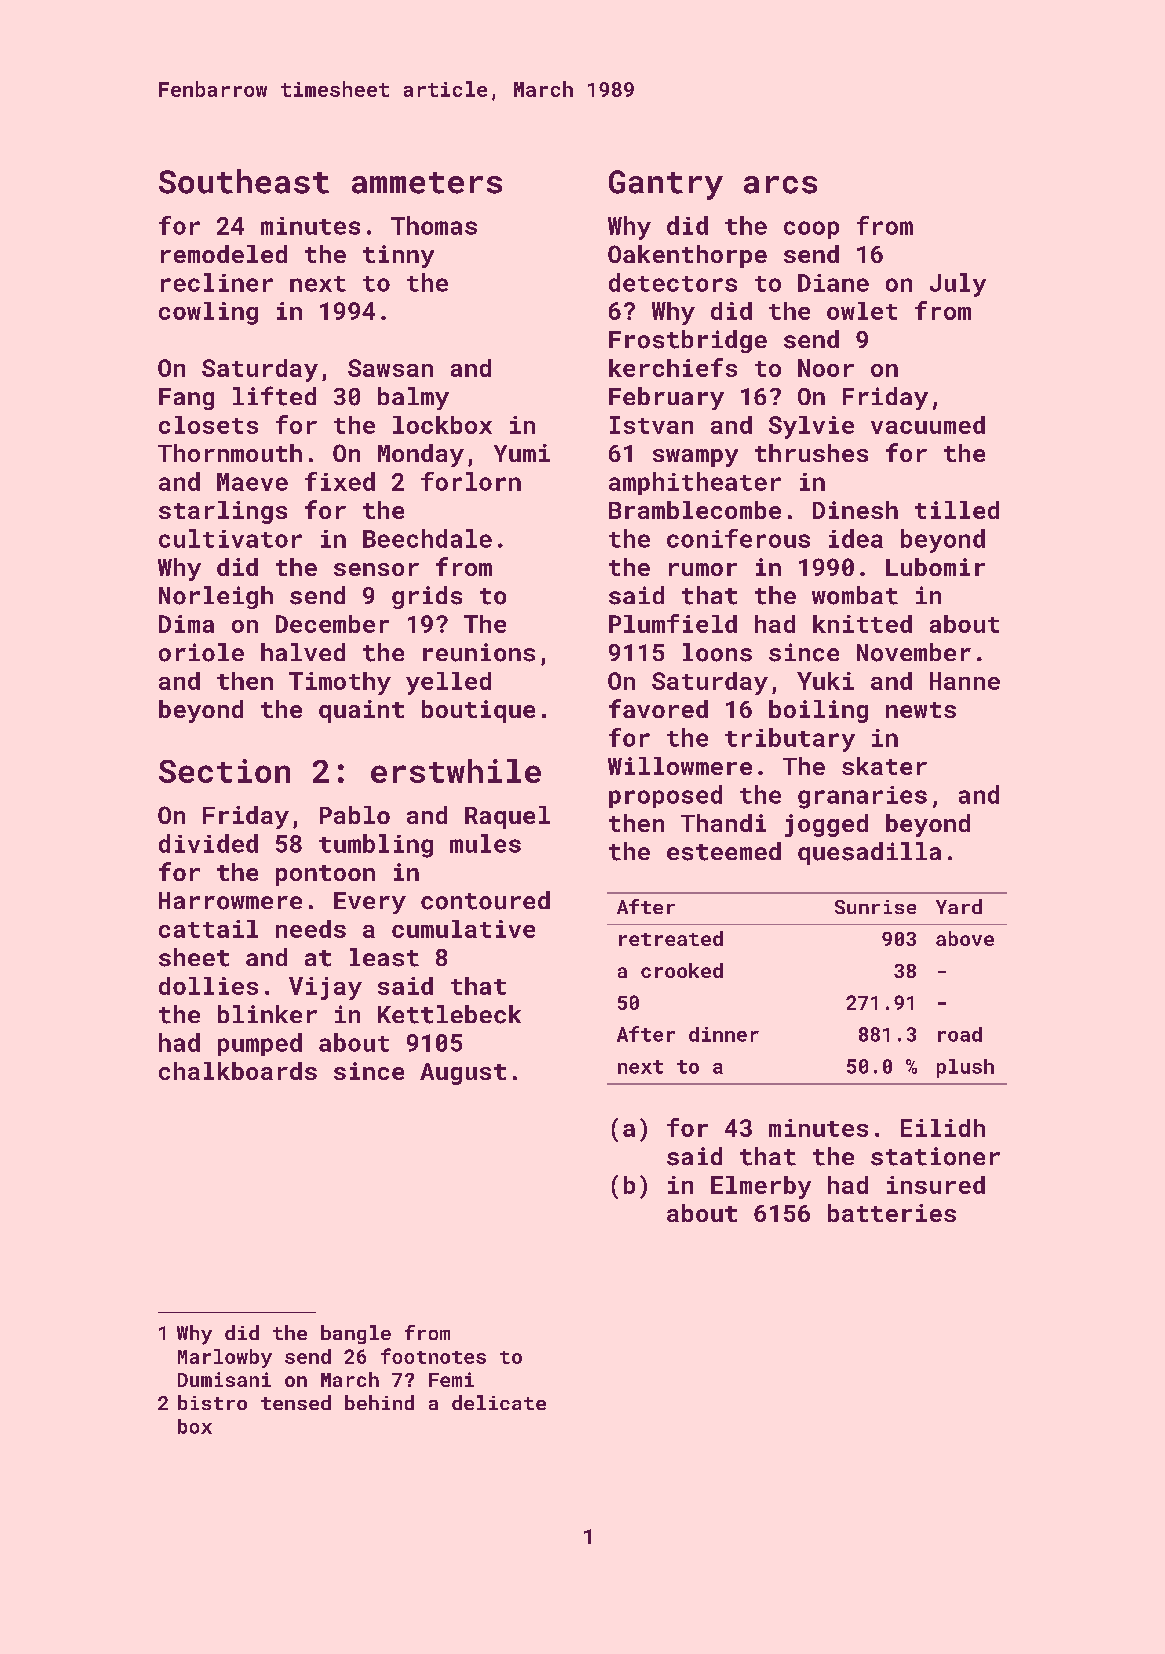 This screenshot has width=1165, height=1654. What do you see at coordinates (695, 510) in the screenshot?
I see `Bramblecombe` at bounding box center [695, 510].
